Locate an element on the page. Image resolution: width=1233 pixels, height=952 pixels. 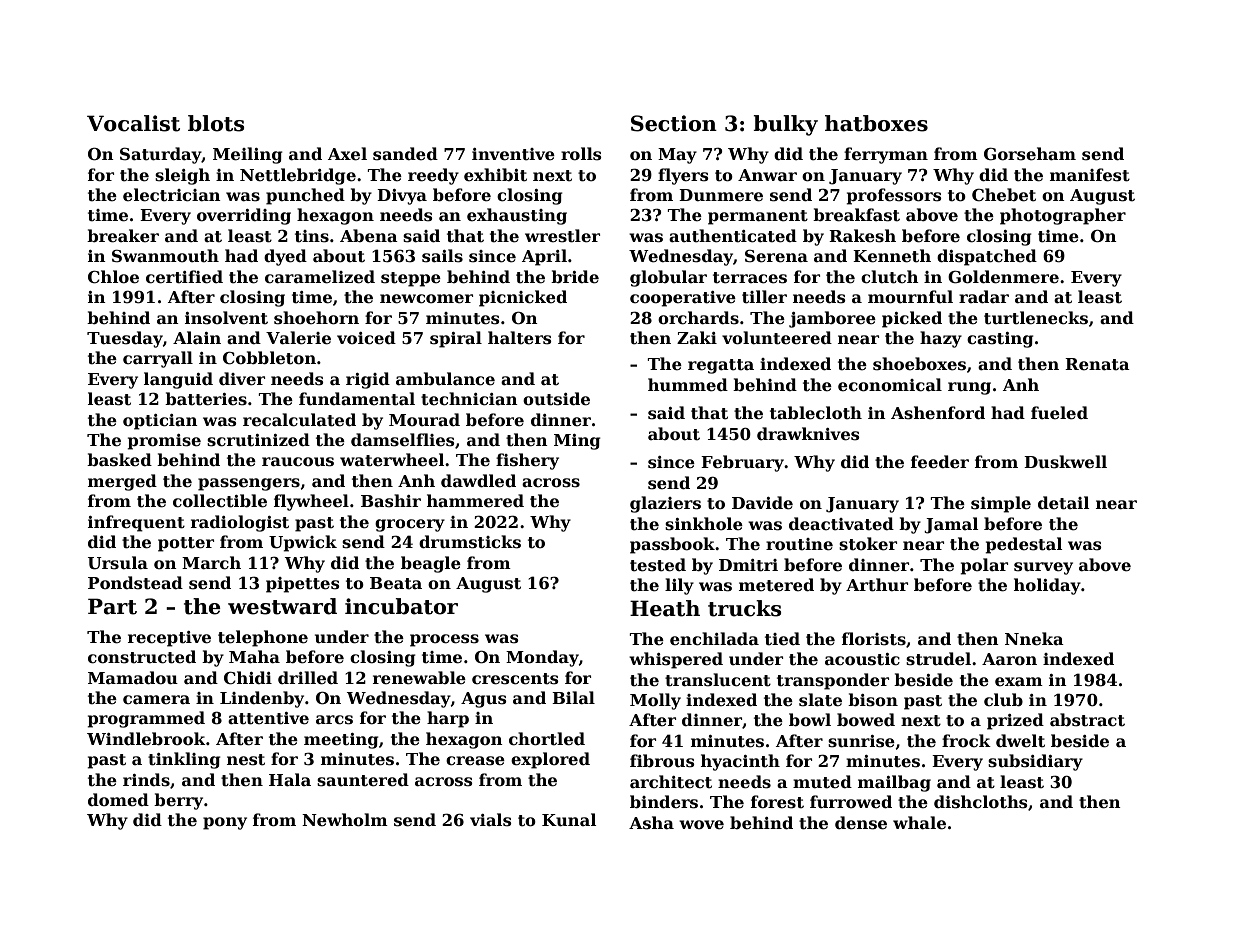
infrequent is located at coordinates (136, 523).
